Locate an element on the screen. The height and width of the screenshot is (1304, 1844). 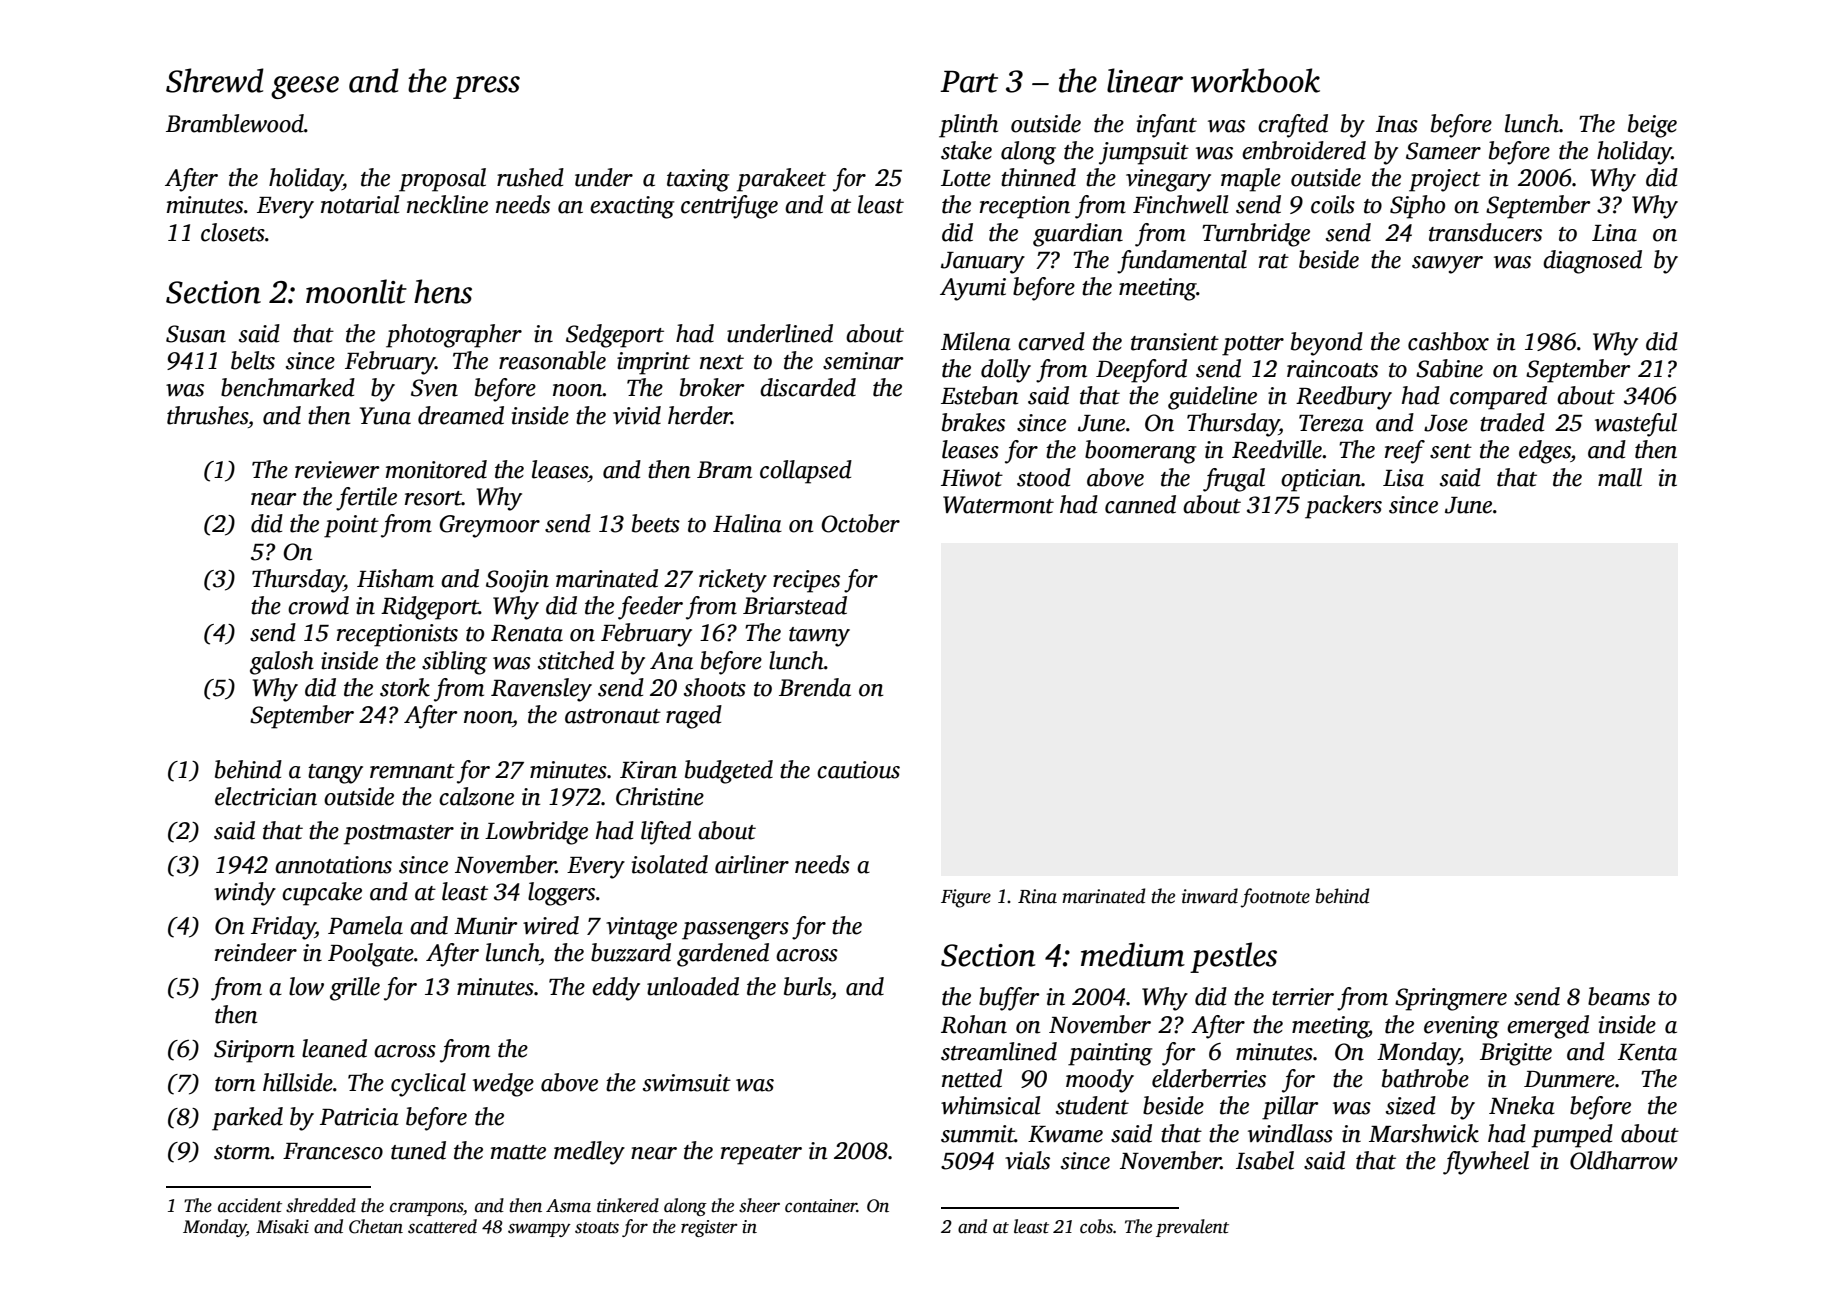
project is located at coordinates (1445, 180).
